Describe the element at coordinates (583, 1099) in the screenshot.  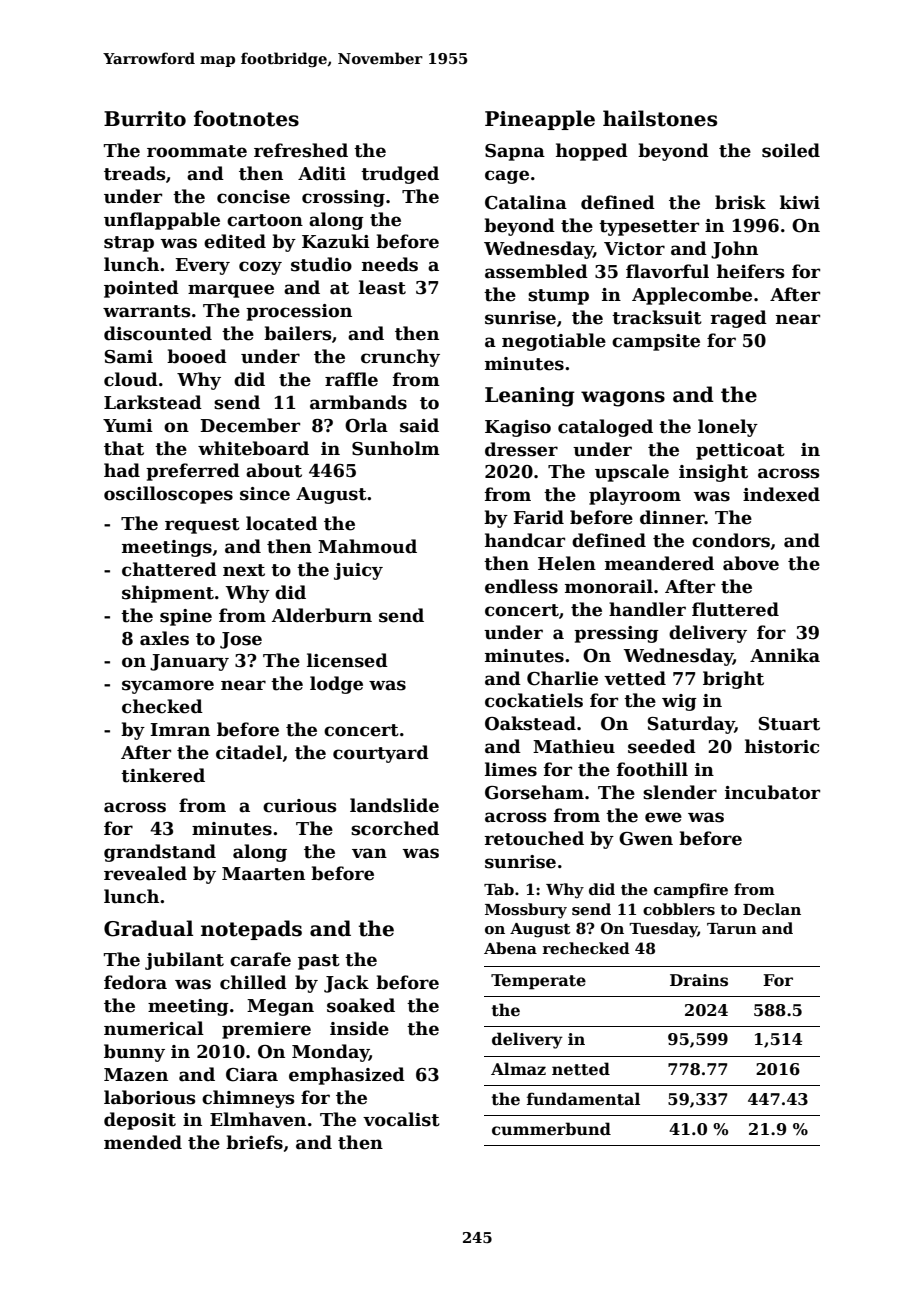
I see `fundamental` at that location.
